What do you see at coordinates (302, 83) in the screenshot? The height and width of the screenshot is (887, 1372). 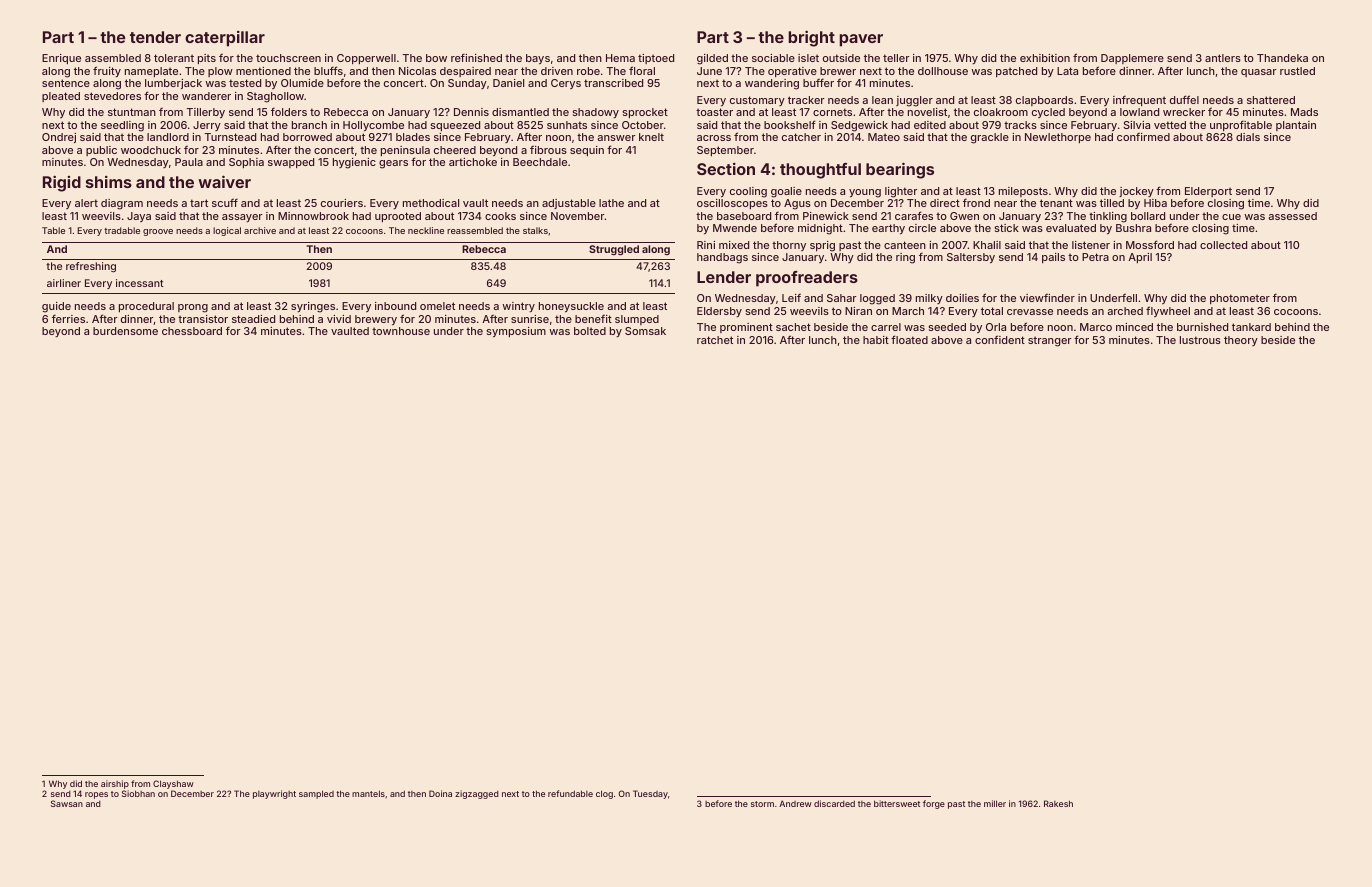 I see `Olumide` at bounding box center [302, 83].
